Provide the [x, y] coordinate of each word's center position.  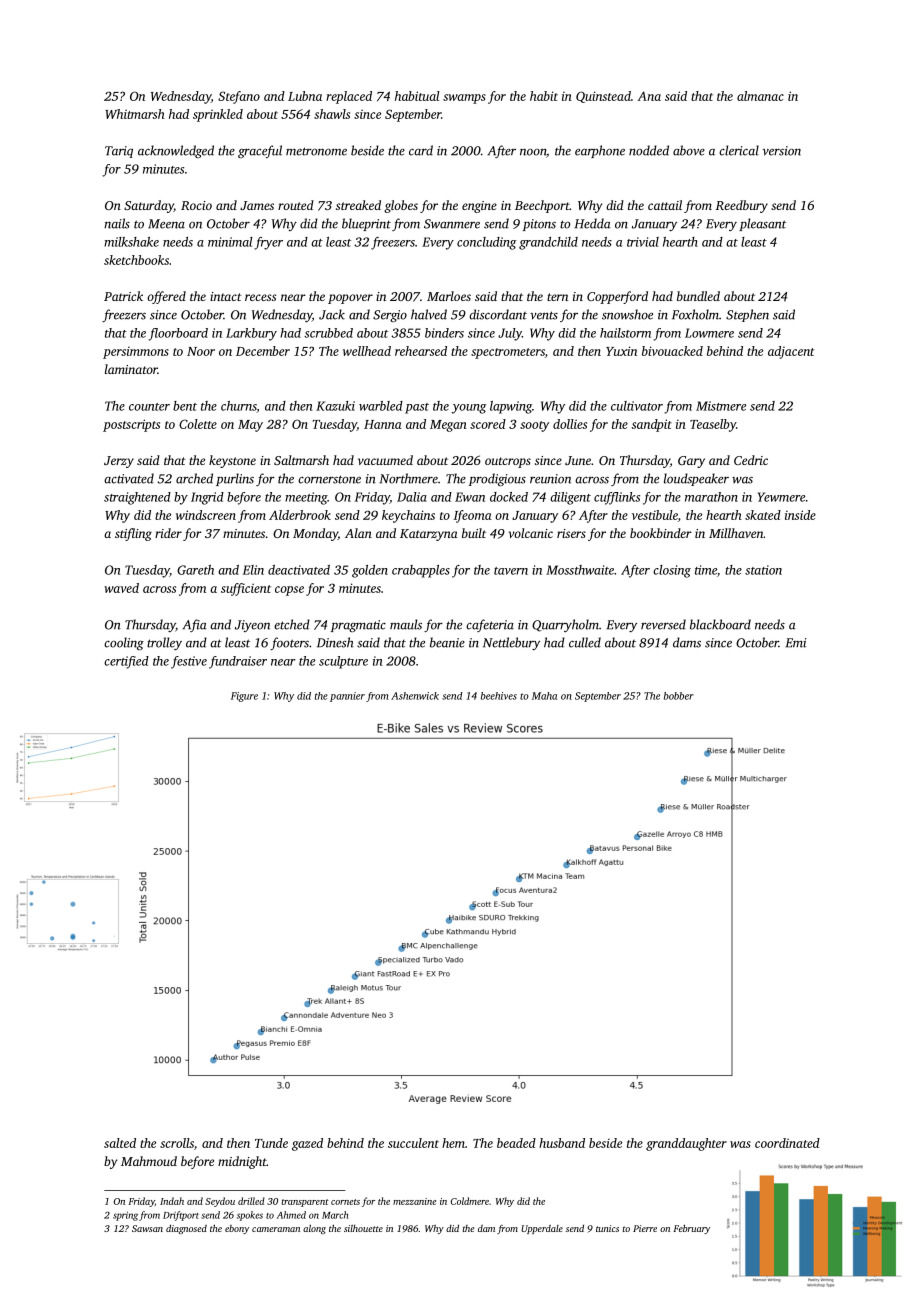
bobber [679, 696]
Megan [448, 426]
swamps [464, 99]
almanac [760, 96]
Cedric [751, 460]
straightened [137, 498]
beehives [499, 696]
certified [126, 662]
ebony [237, 1229]
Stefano [239, 97]
